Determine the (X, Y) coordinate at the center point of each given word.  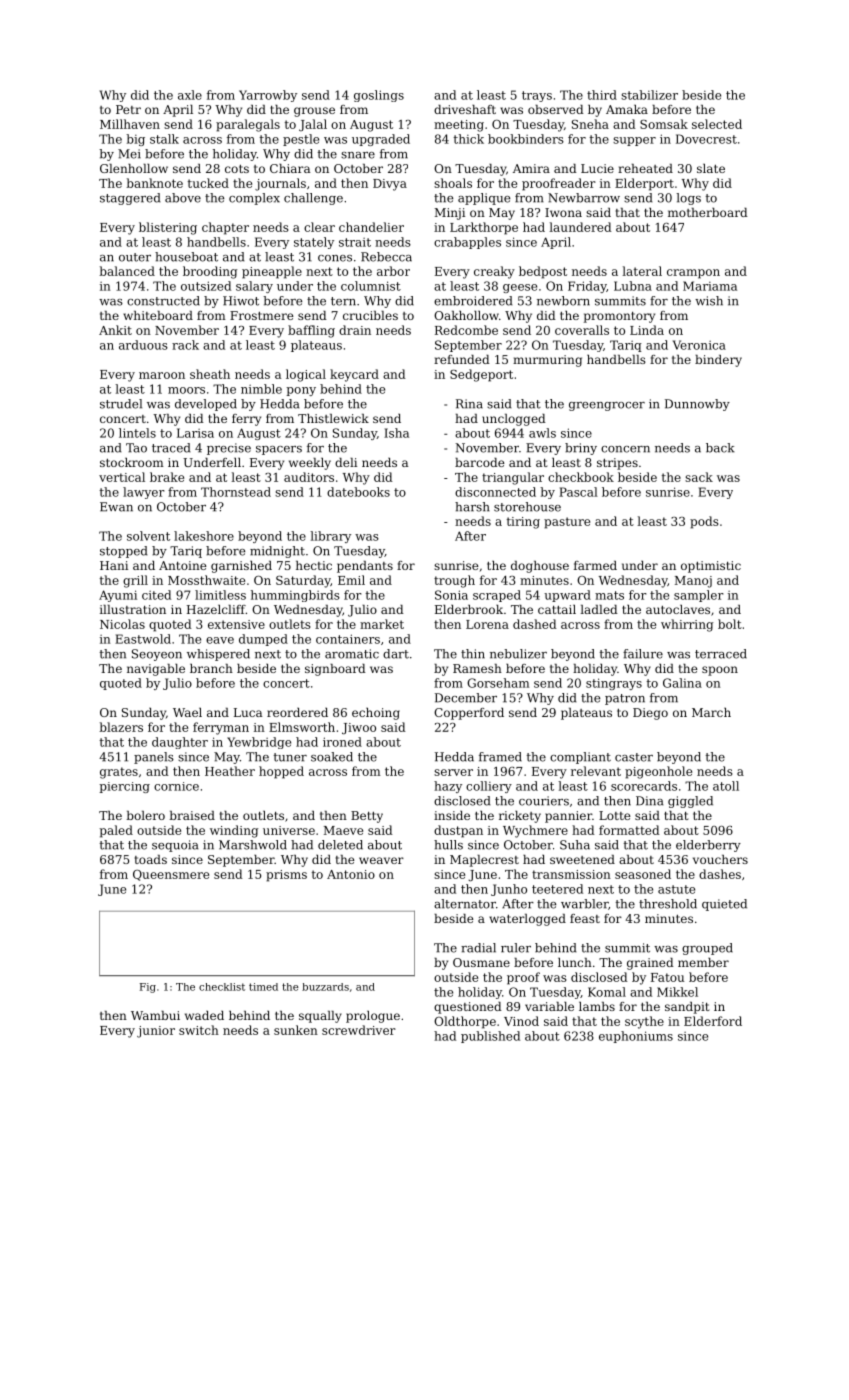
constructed (163, 301)
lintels (137, 433)
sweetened (582, 859)
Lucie (597, 168)
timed (263, 987)
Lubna (633, 286)
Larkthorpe (484, 228)
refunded (462, 359)
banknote (154, 183)
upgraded (381, 140)
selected (717, 124)
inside (452, 815)
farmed (595, 565)
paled (116, 831)
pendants (365, 567)
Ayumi (118, 596)
